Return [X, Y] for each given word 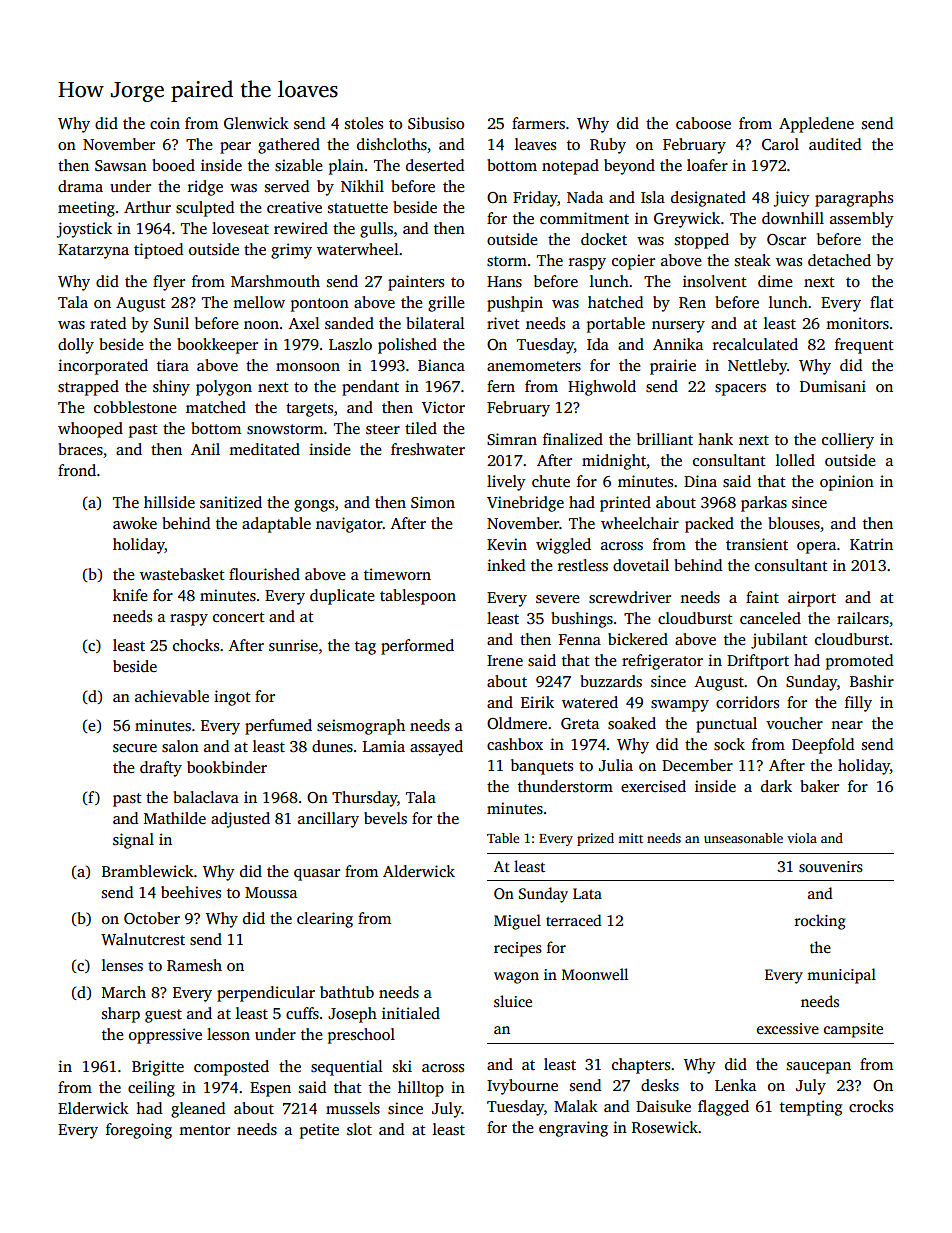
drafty [161, 769]
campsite [853, 1030]
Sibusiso [436, 123]
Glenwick [256, 123]
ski [402, 1066]
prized [595, 839]
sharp [121, 1015]
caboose [703, 123]
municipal [841, 976]
